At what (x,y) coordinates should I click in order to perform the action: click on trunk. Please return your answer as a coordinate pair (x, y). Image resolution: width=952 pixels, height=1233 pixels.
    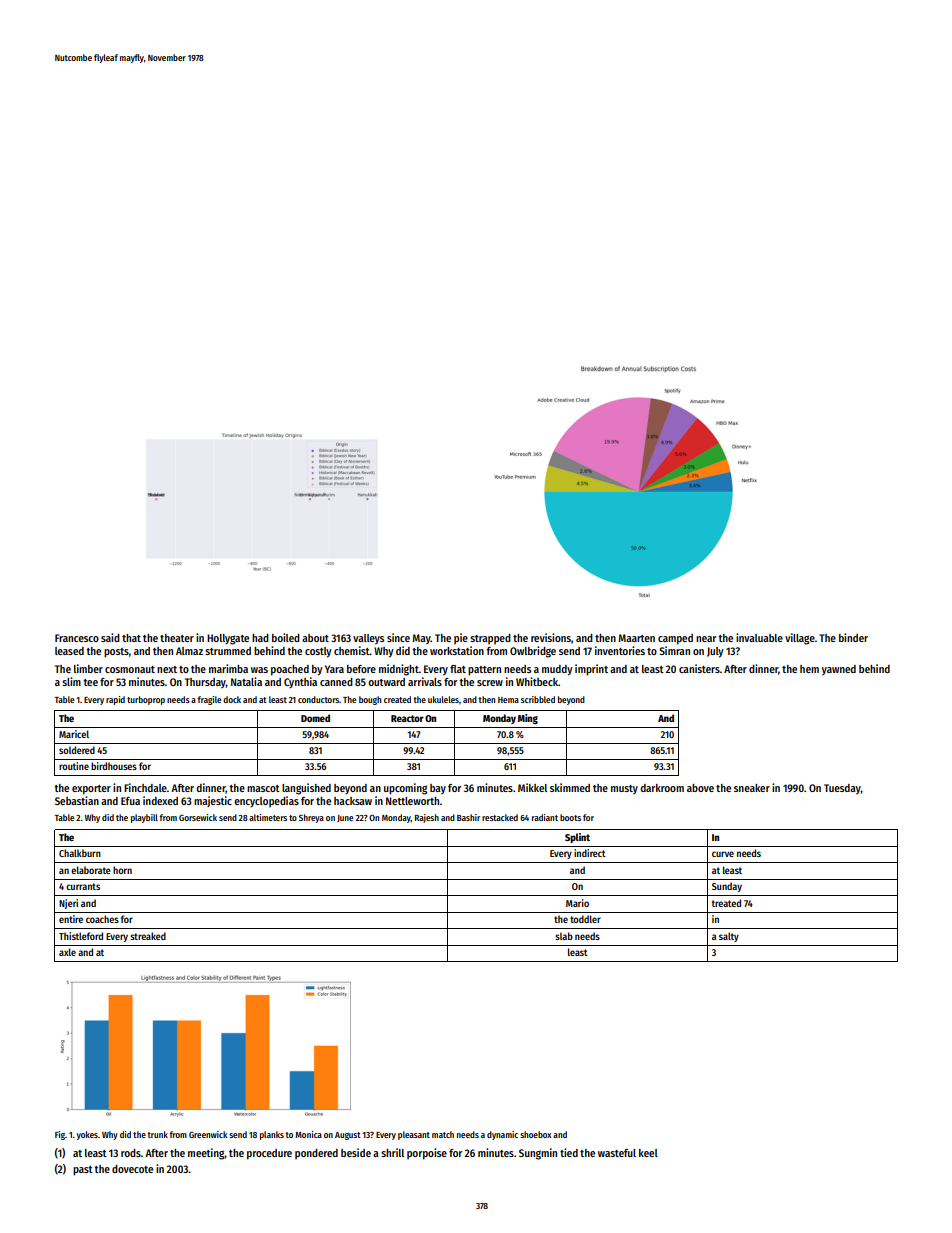
    Looking at the image, I should click on (157, 1134).
